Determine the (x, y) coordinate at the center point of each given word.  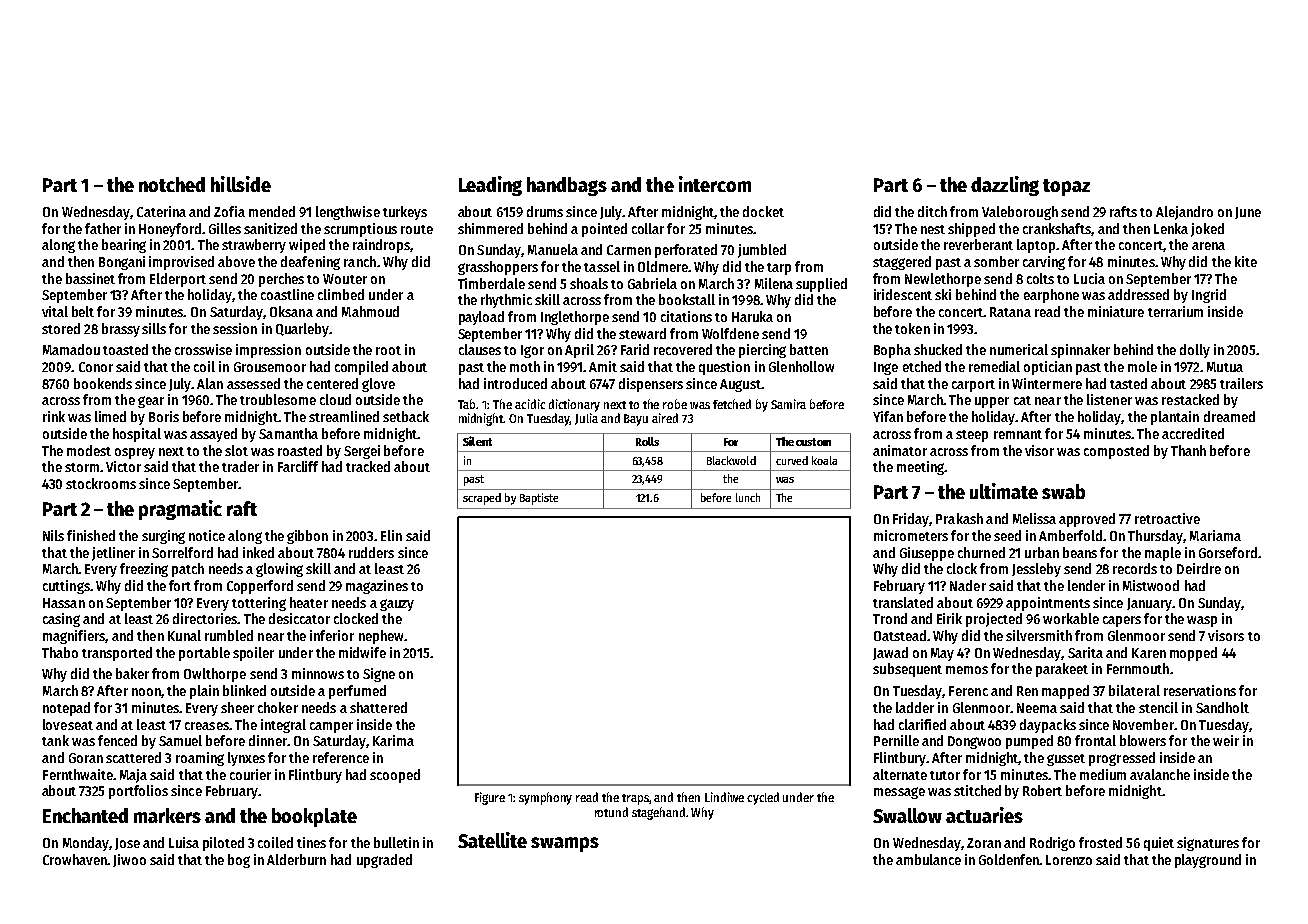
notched (172, 184)
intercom (715, 184)
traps (636, 799)
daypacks (1048, 726)
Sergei (362, 452)
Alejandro (1184, 213)
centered (332, 383)
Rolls (647, 441)
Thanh (1188, 450)
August (740, 385)
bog (239, 861)
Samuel (180, 740)
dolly (1195, 351)
